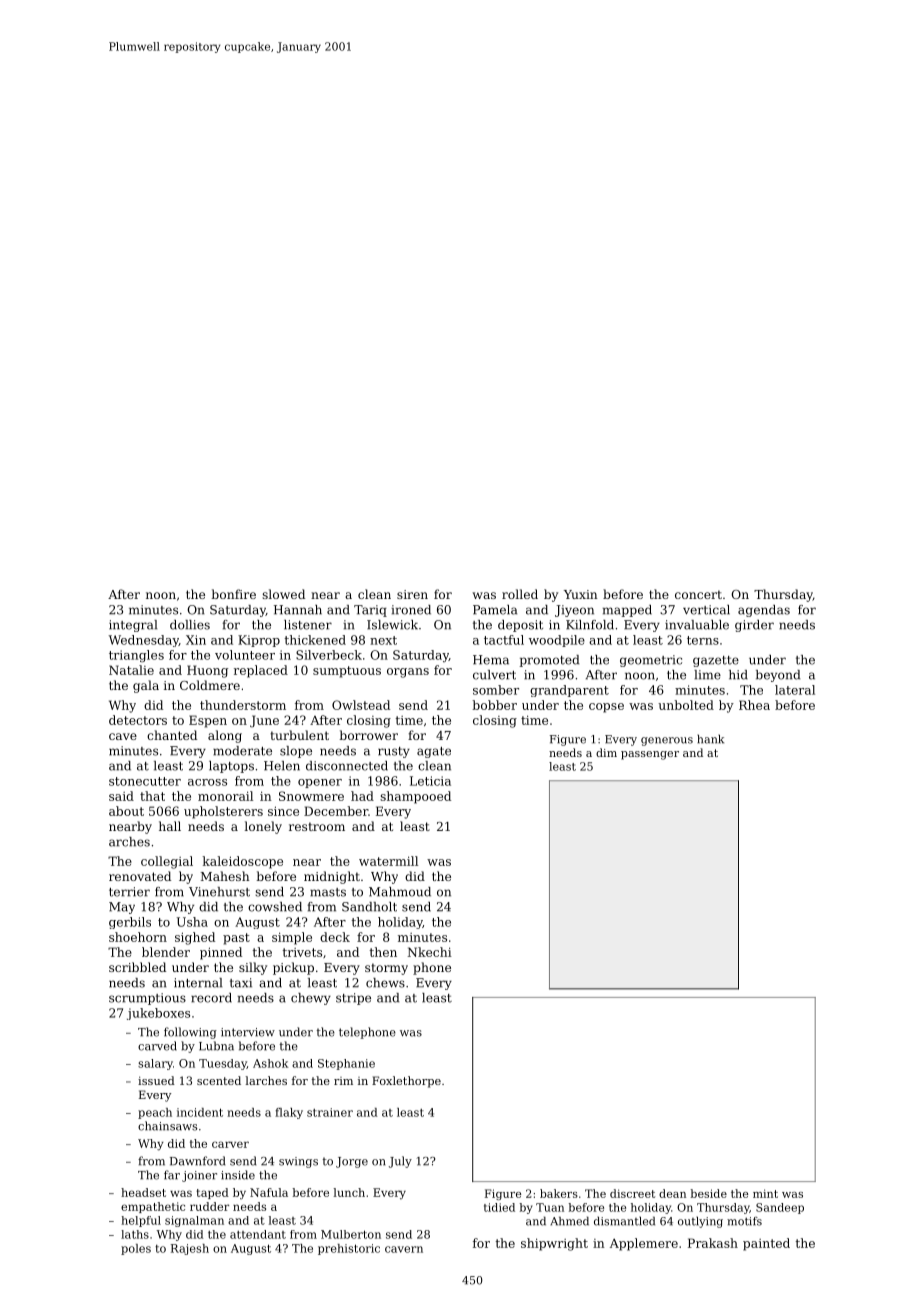 The image size is (924, 1308). What do you see at coordinates (172, 1175) in the image?
I see `far` at bounding box center [172, 1175].
